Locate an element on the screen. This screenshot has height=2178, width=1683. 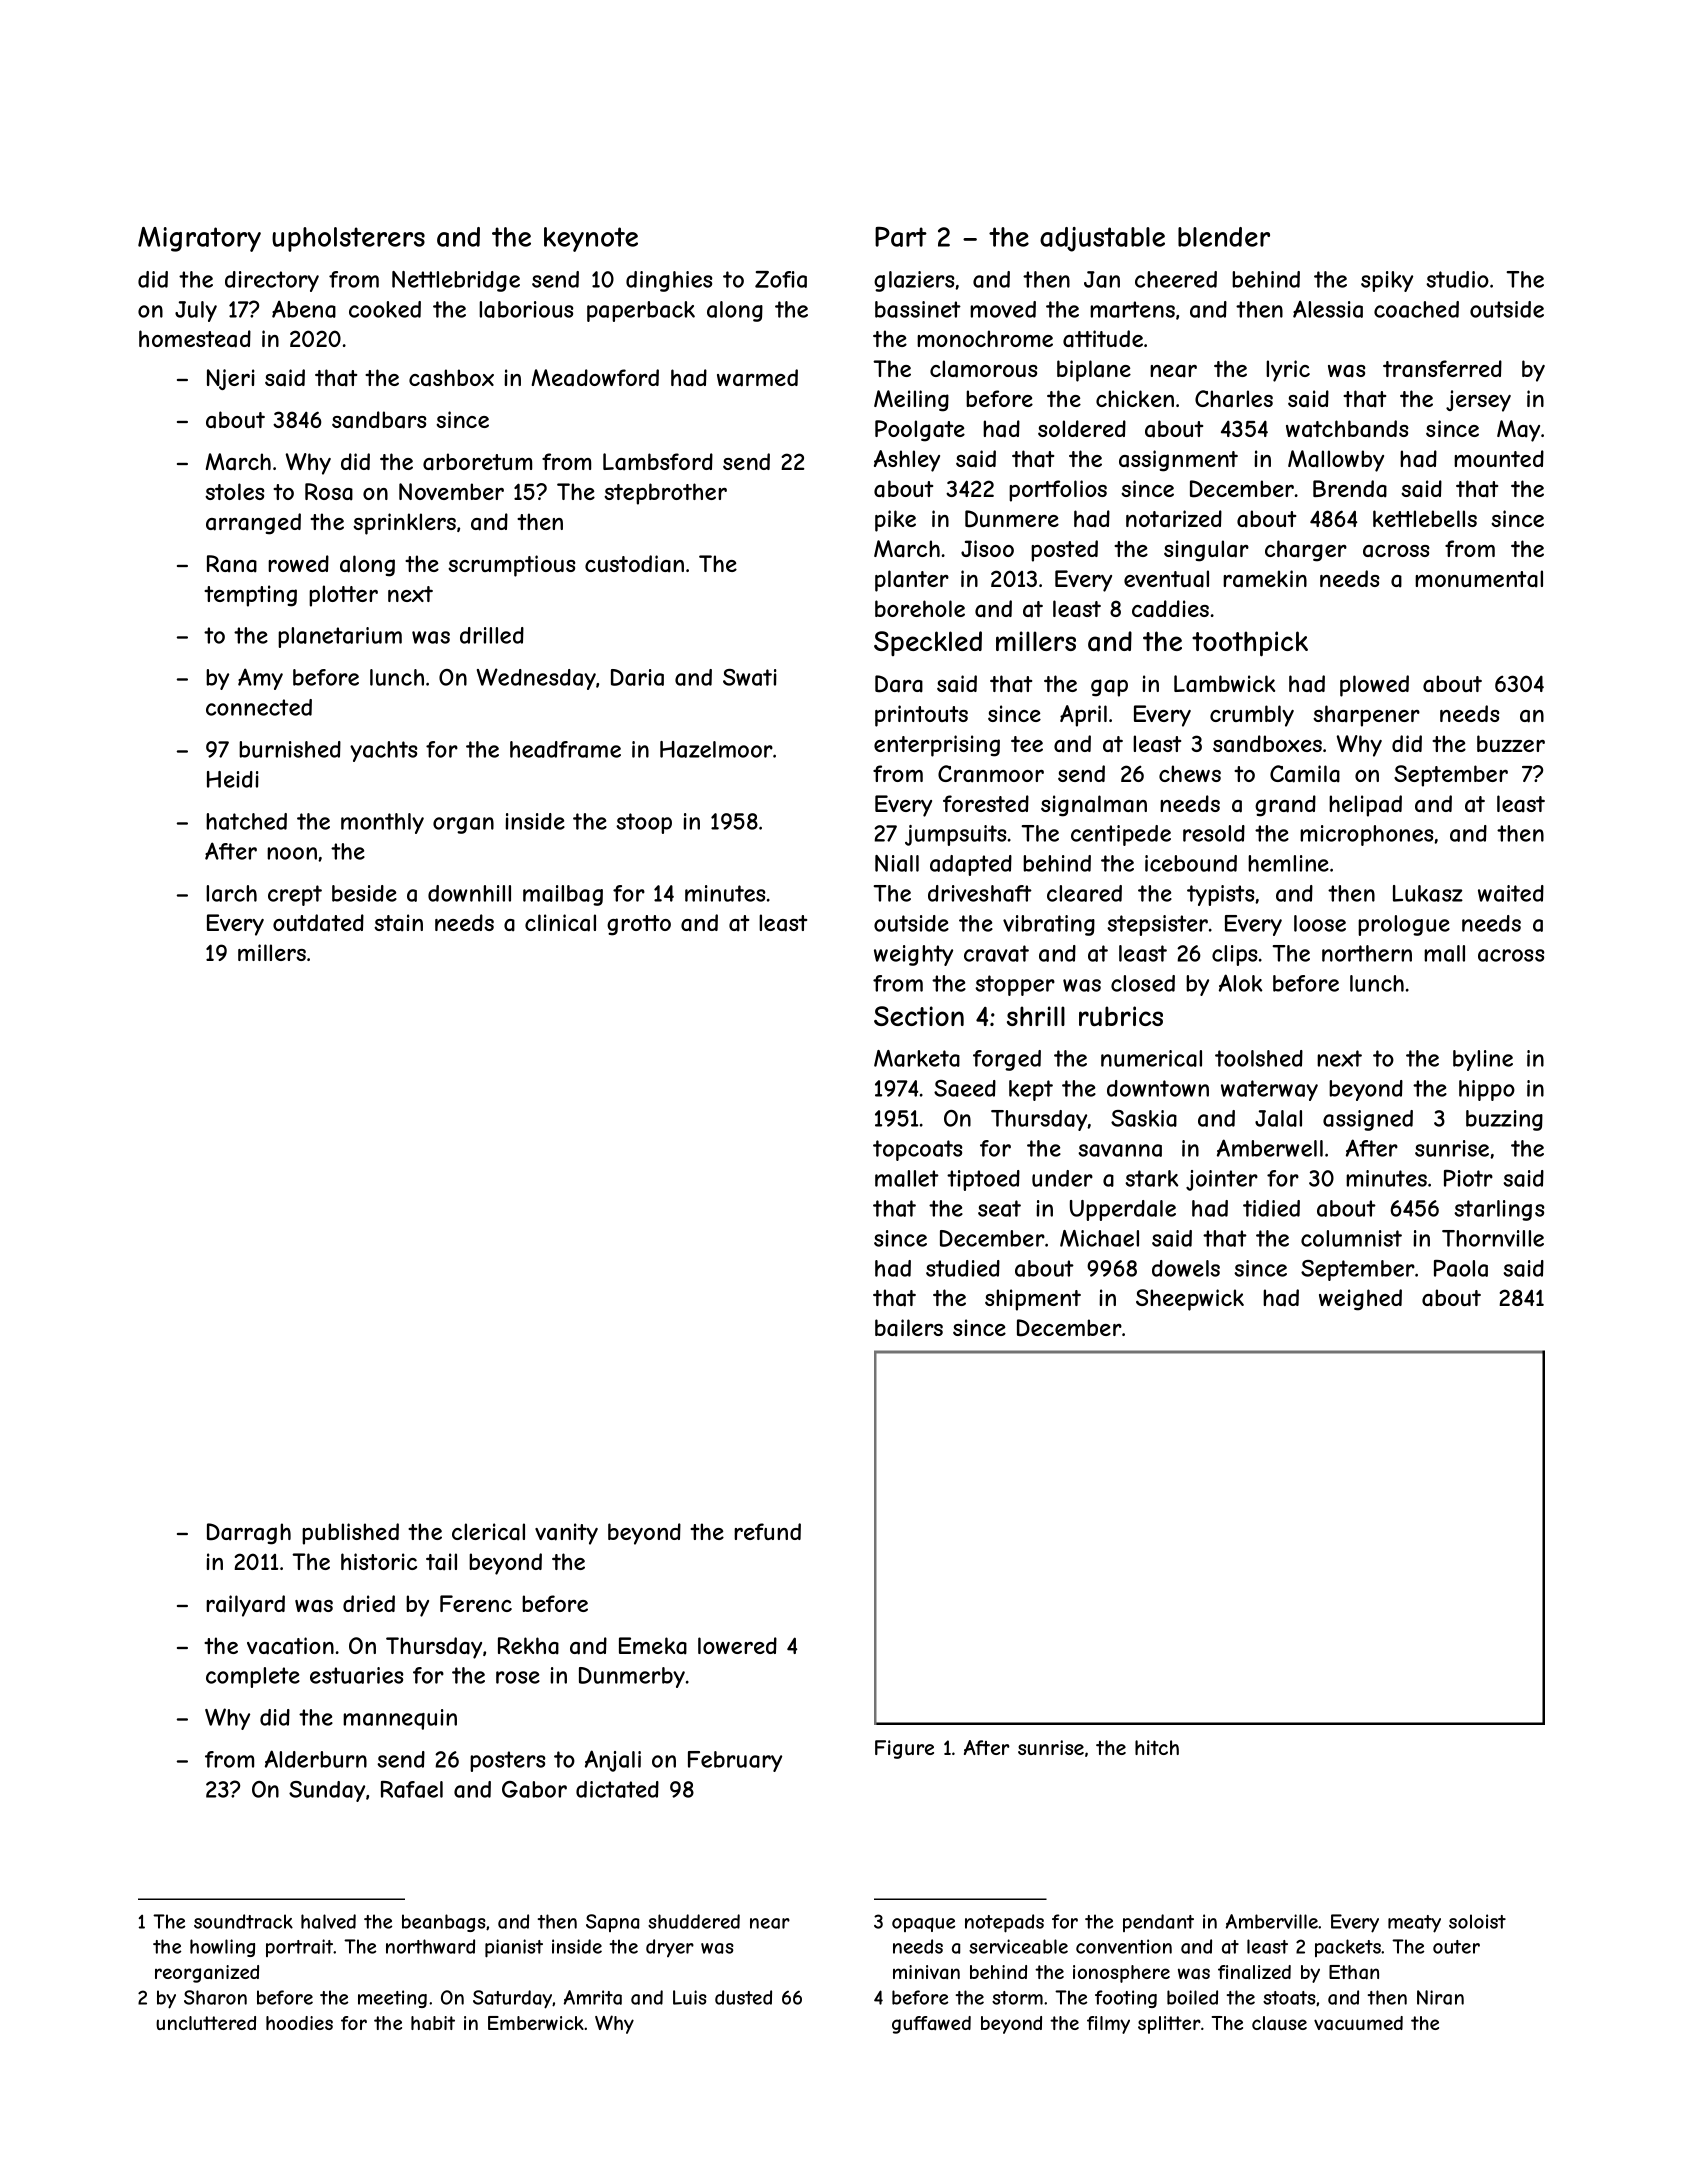
Figure is located at coordinates (904, 1749).
